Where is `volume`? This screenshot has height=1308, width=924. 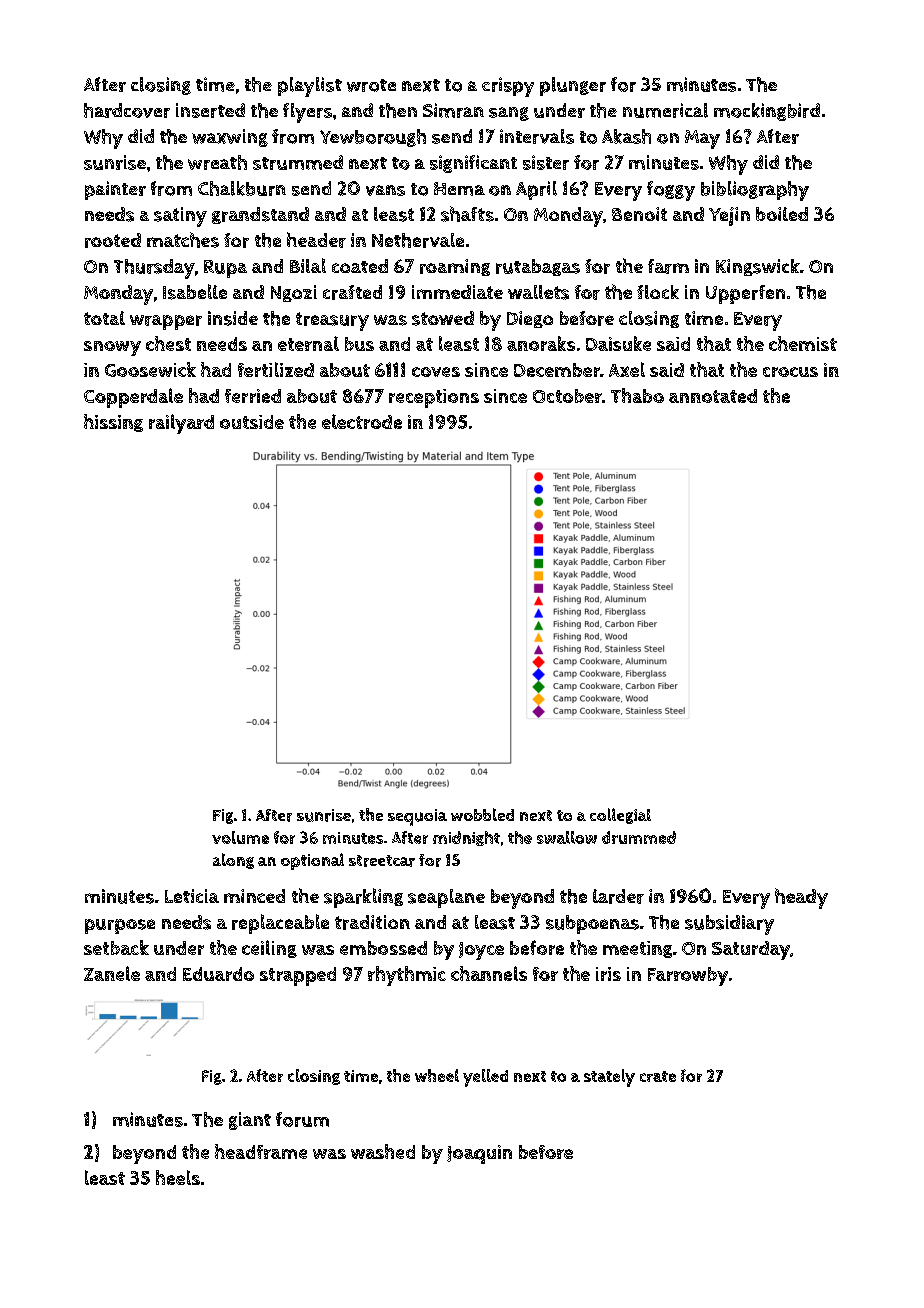
volume is located at coordinates (240, 837).
